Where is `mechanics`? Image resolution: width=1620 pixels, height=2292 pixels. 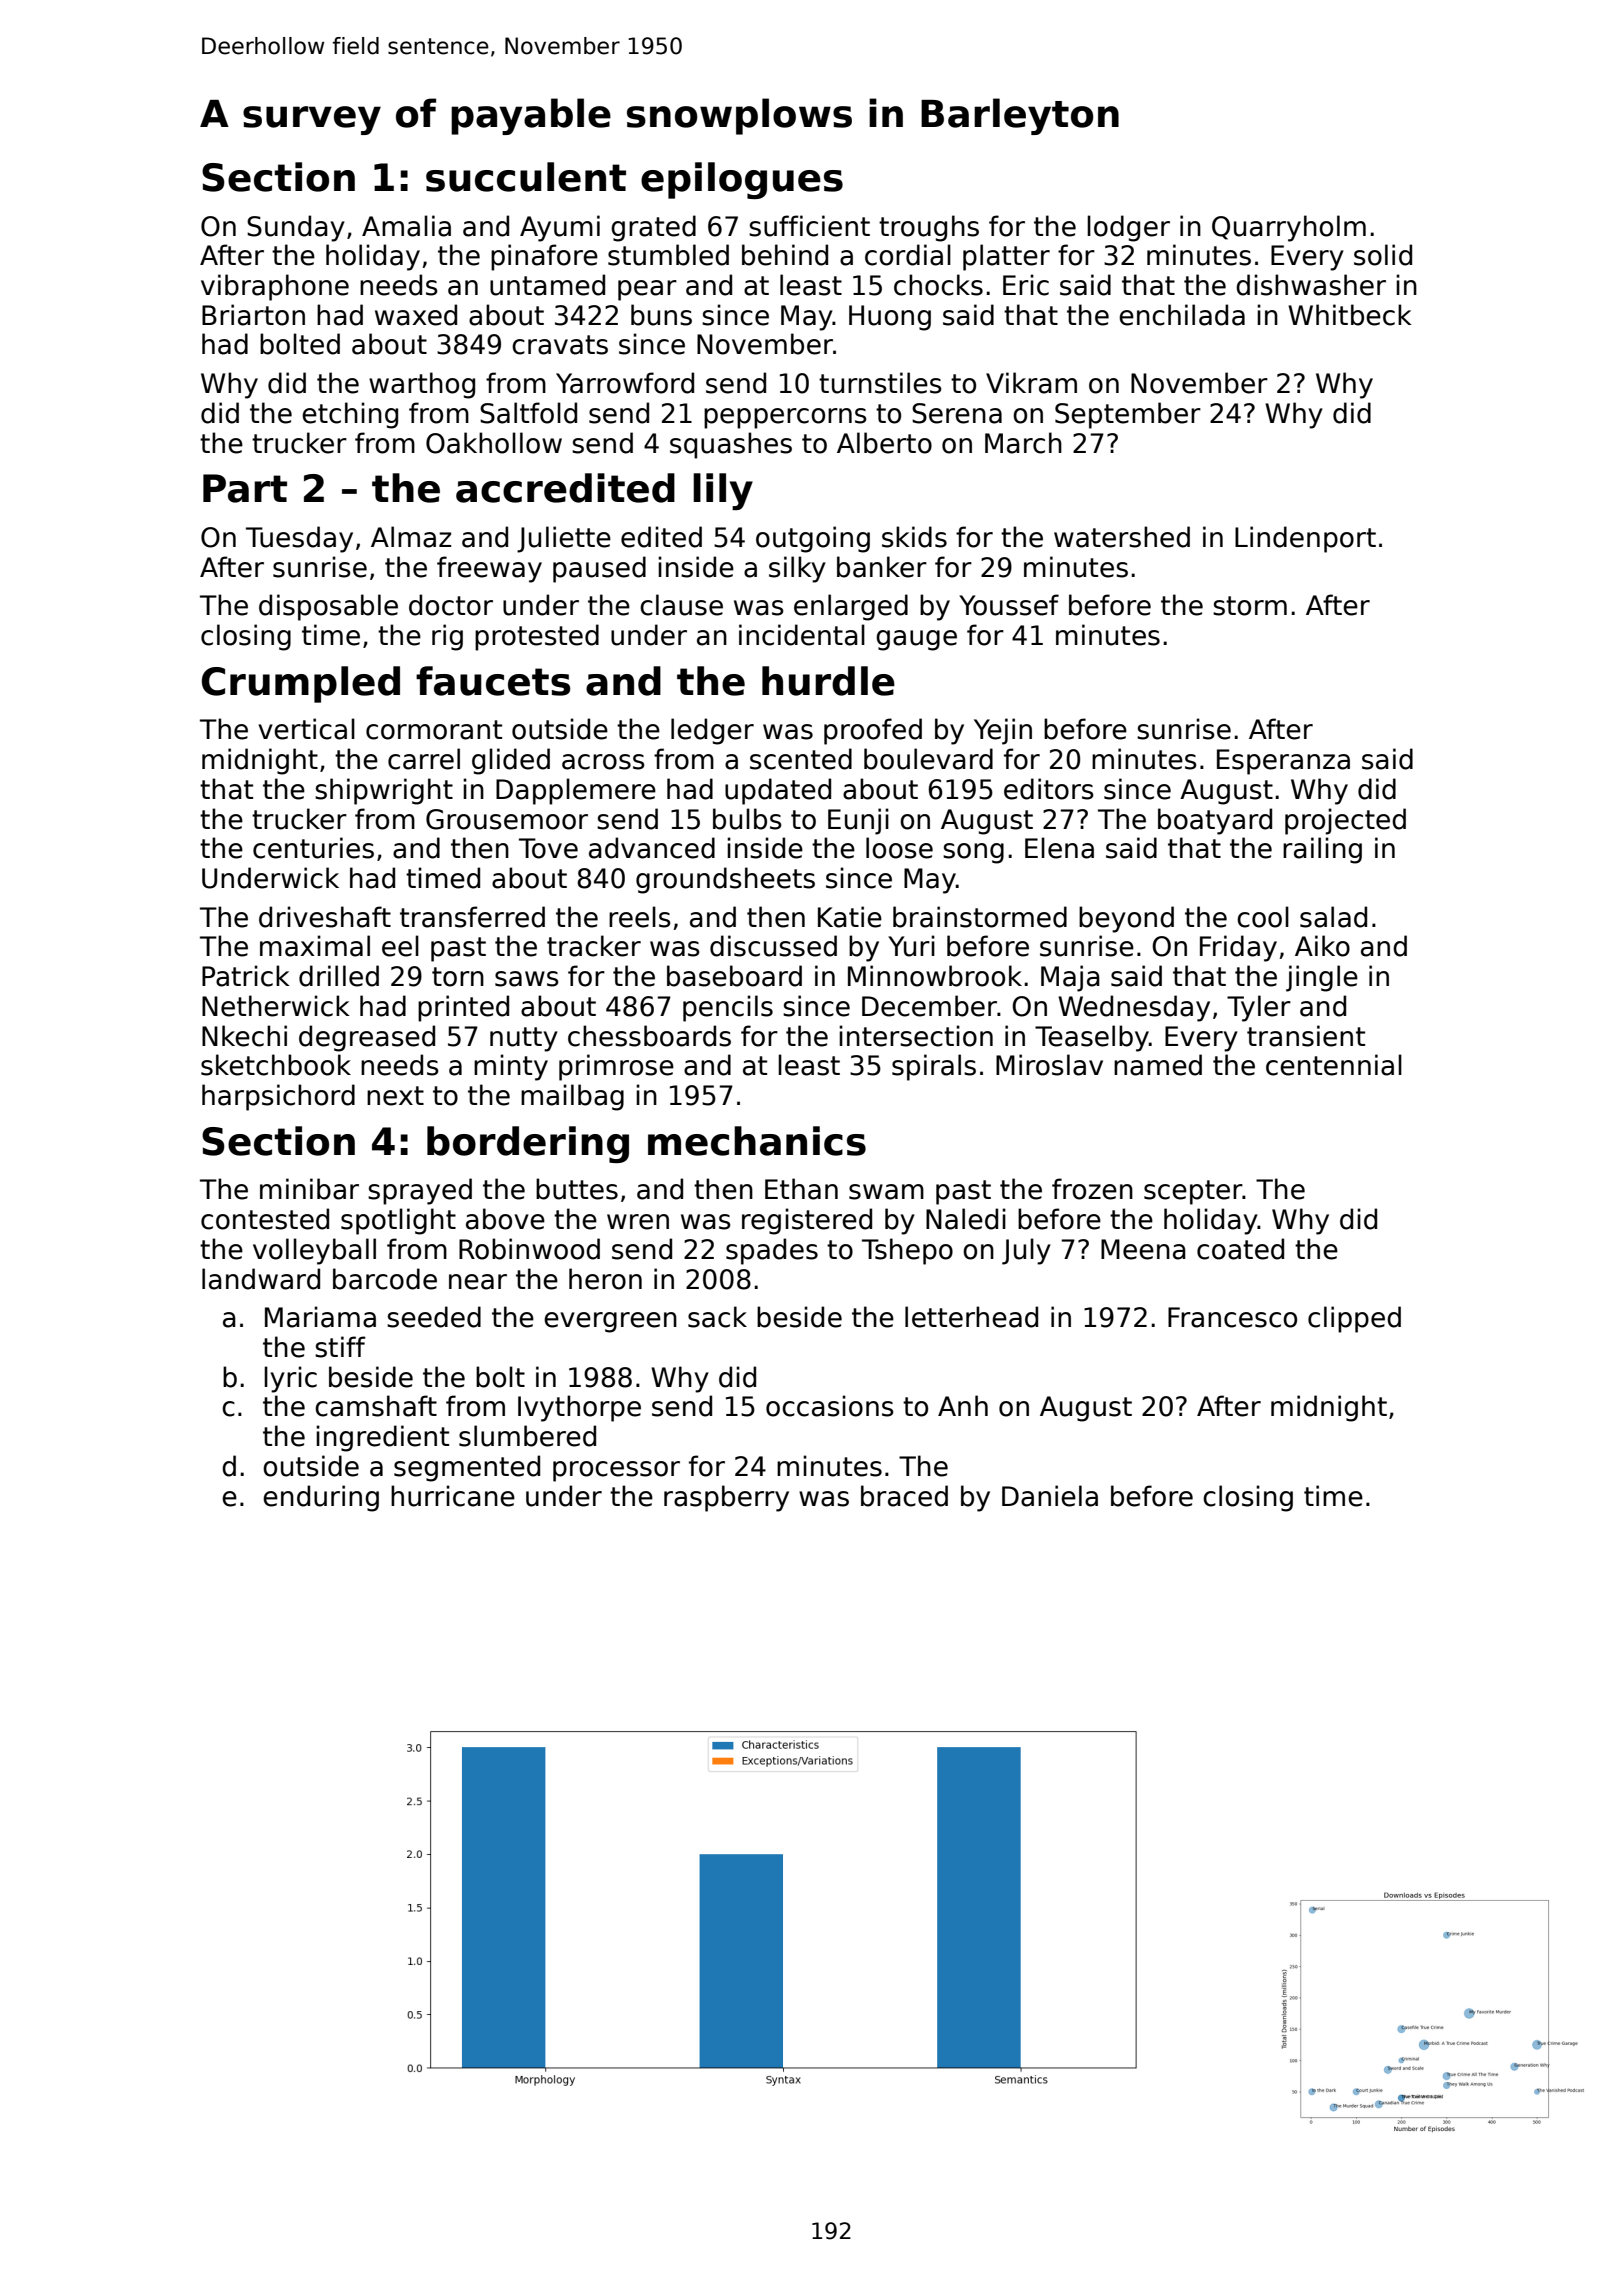
mechanics is located at coordinates (757, 1141).
